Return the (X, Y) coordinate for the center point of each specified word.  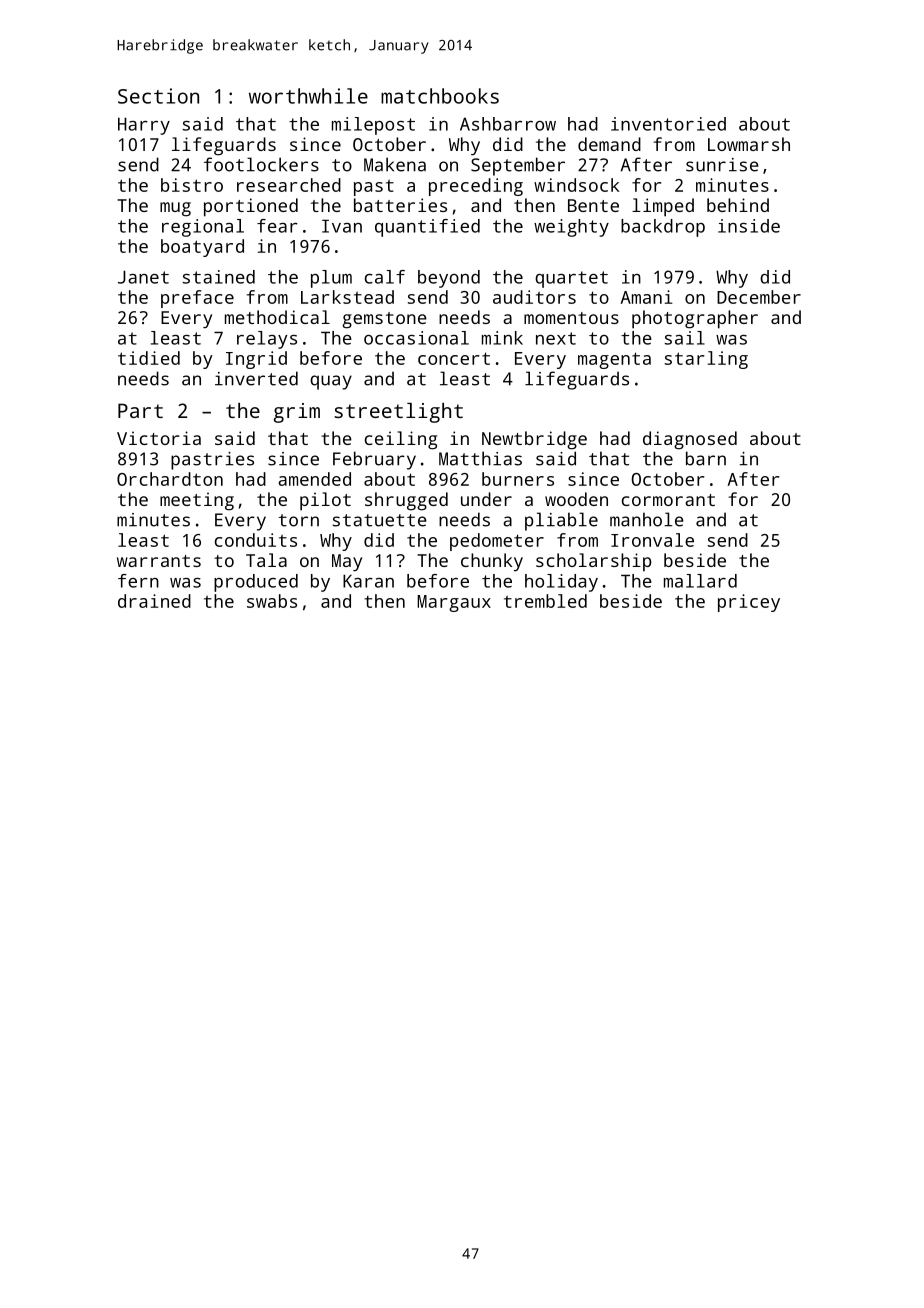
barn (706, 458)
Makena (395, 164)
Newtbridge (534, 440)
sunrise (722, 165)
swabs (272, 601)
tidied (149, 358)
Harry (144, 126)
